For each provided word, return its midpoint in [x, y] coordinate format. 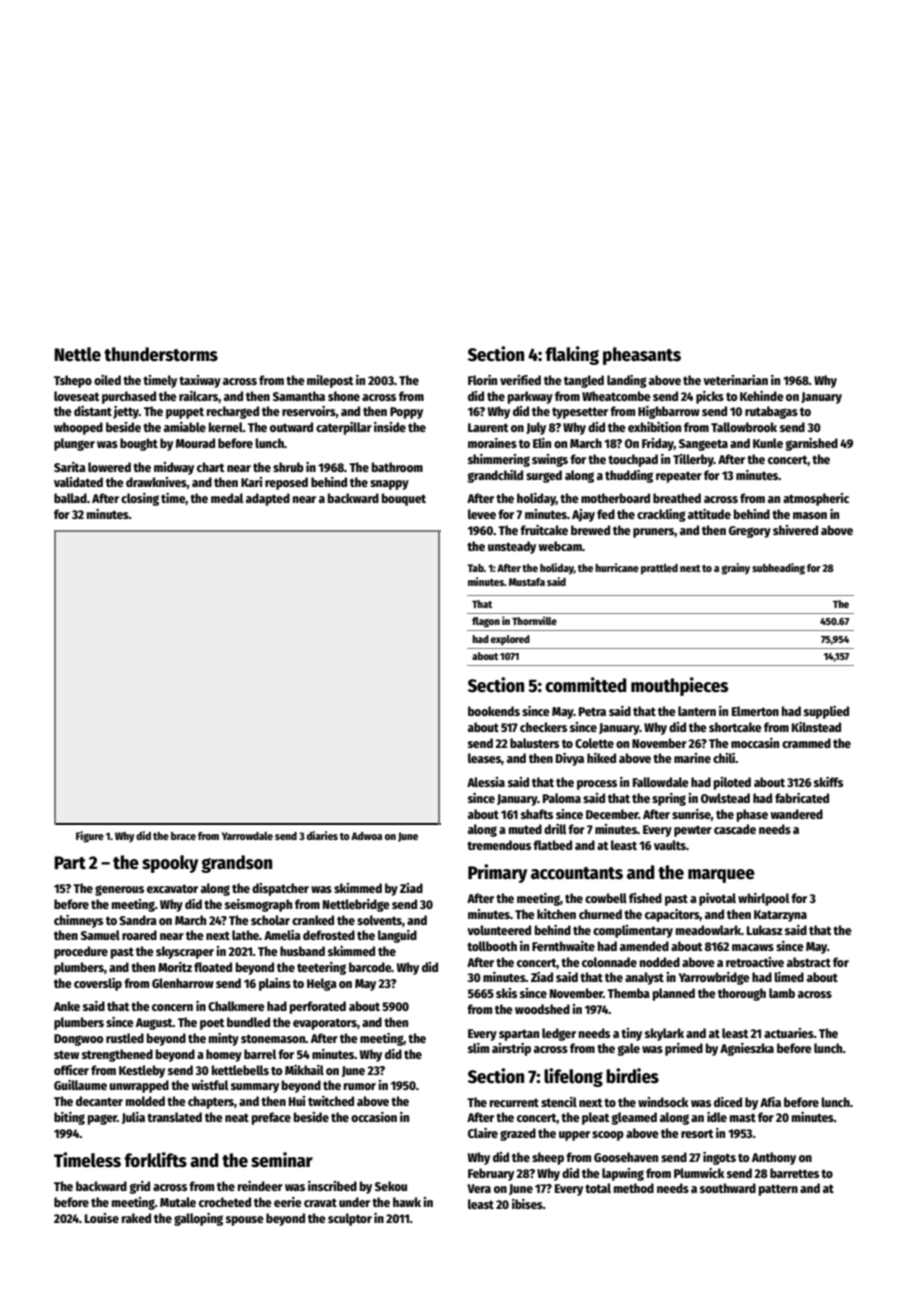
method [634, 1188]
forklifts [155, 1160]
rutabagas [771, 412]
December [612, 814]
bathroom [397, 467]
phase [752, 815]
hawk [407, 1202]
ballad [70, 498]
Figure [90, 837]
